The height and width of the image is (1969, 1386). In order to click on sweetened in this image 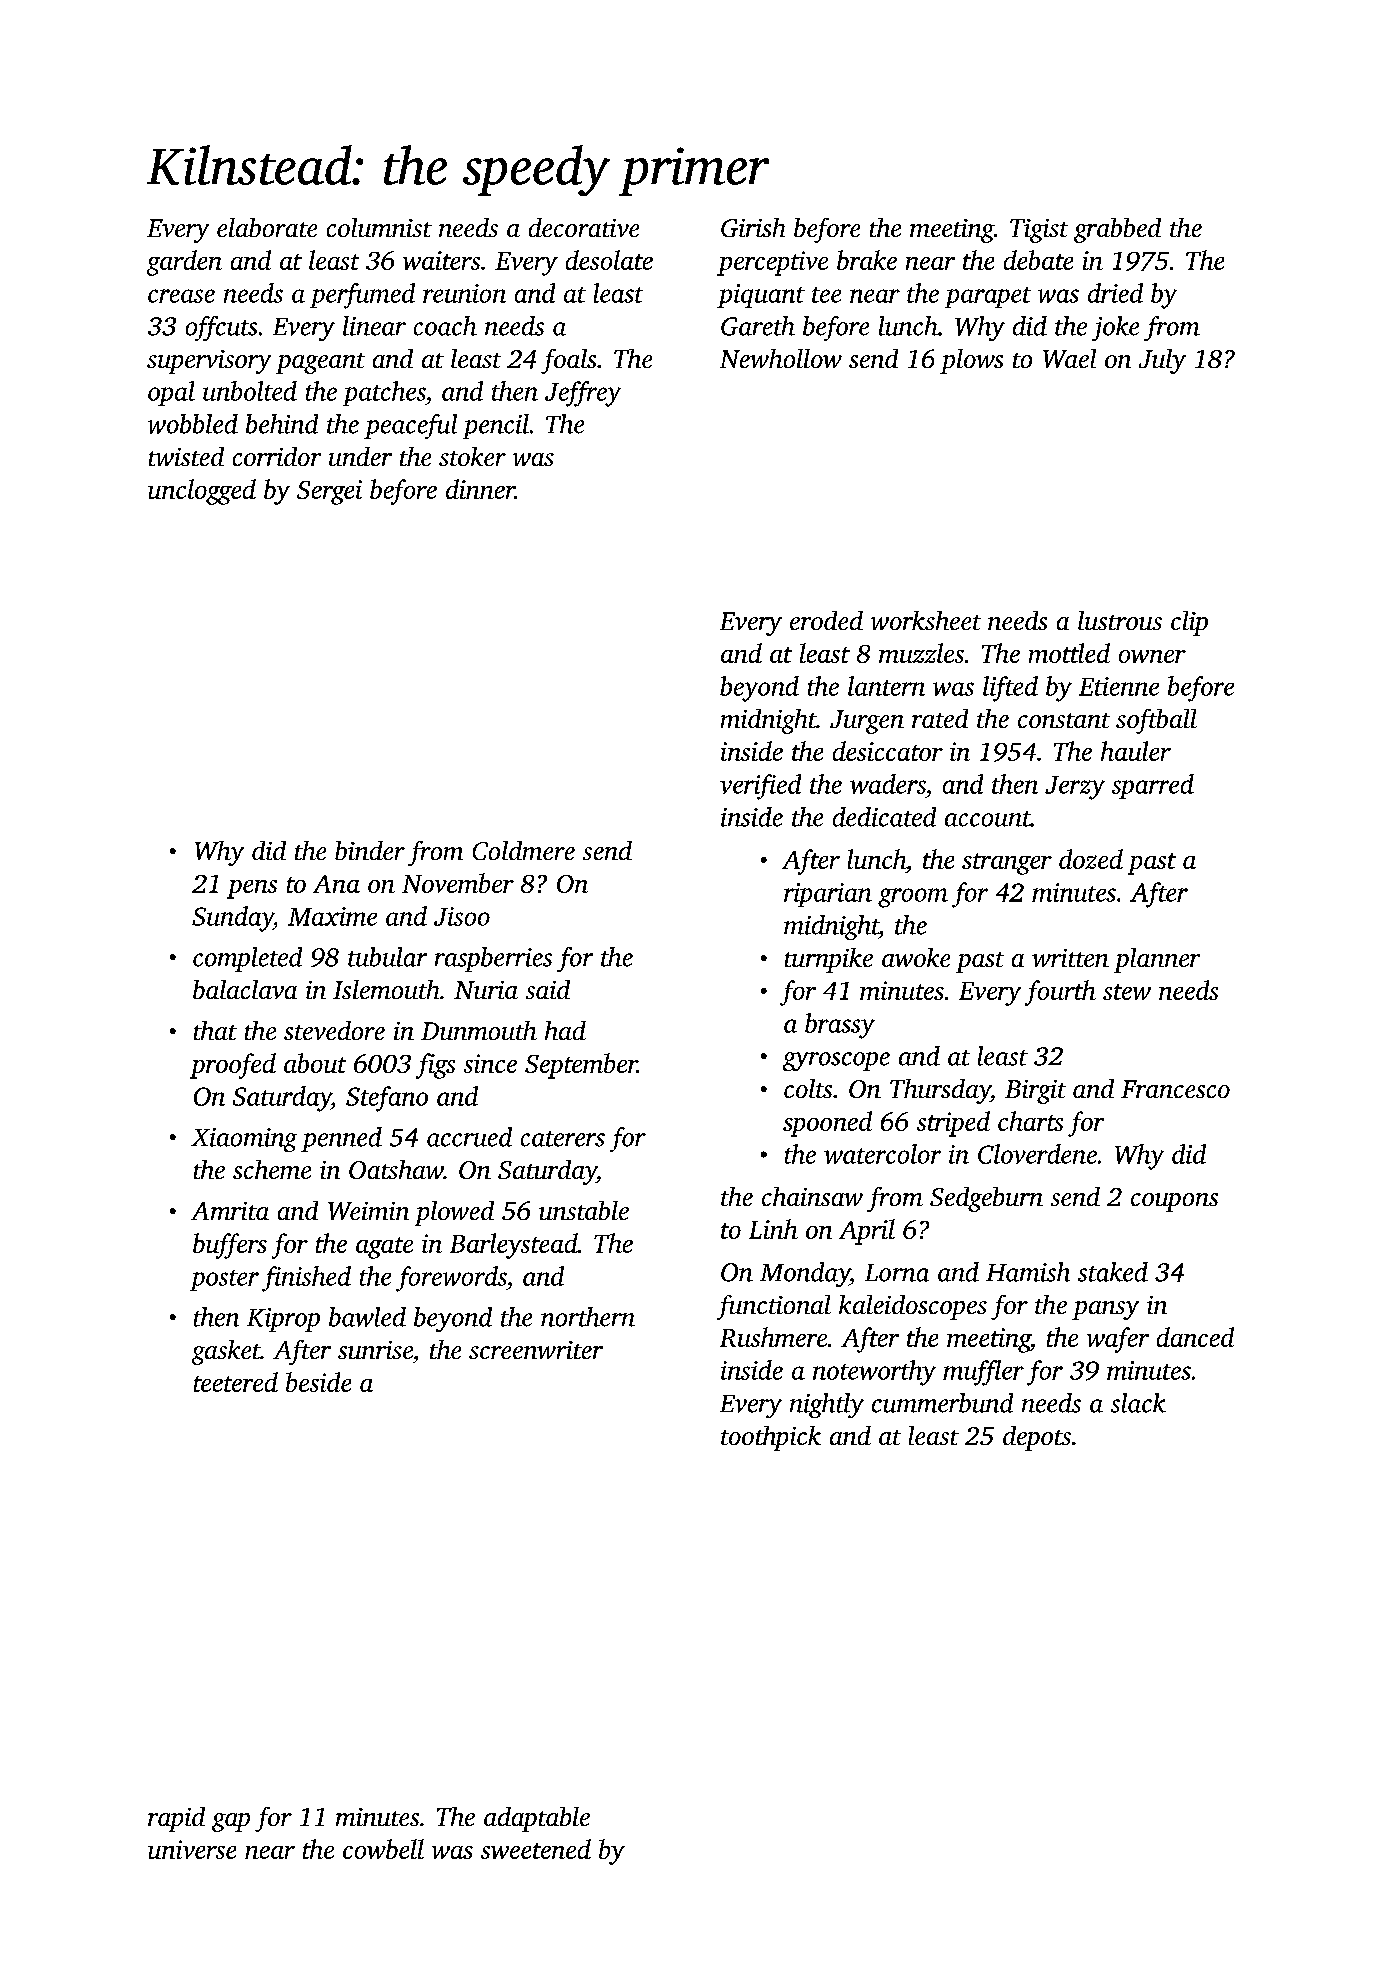, I will do `click(536, 1849)`.
